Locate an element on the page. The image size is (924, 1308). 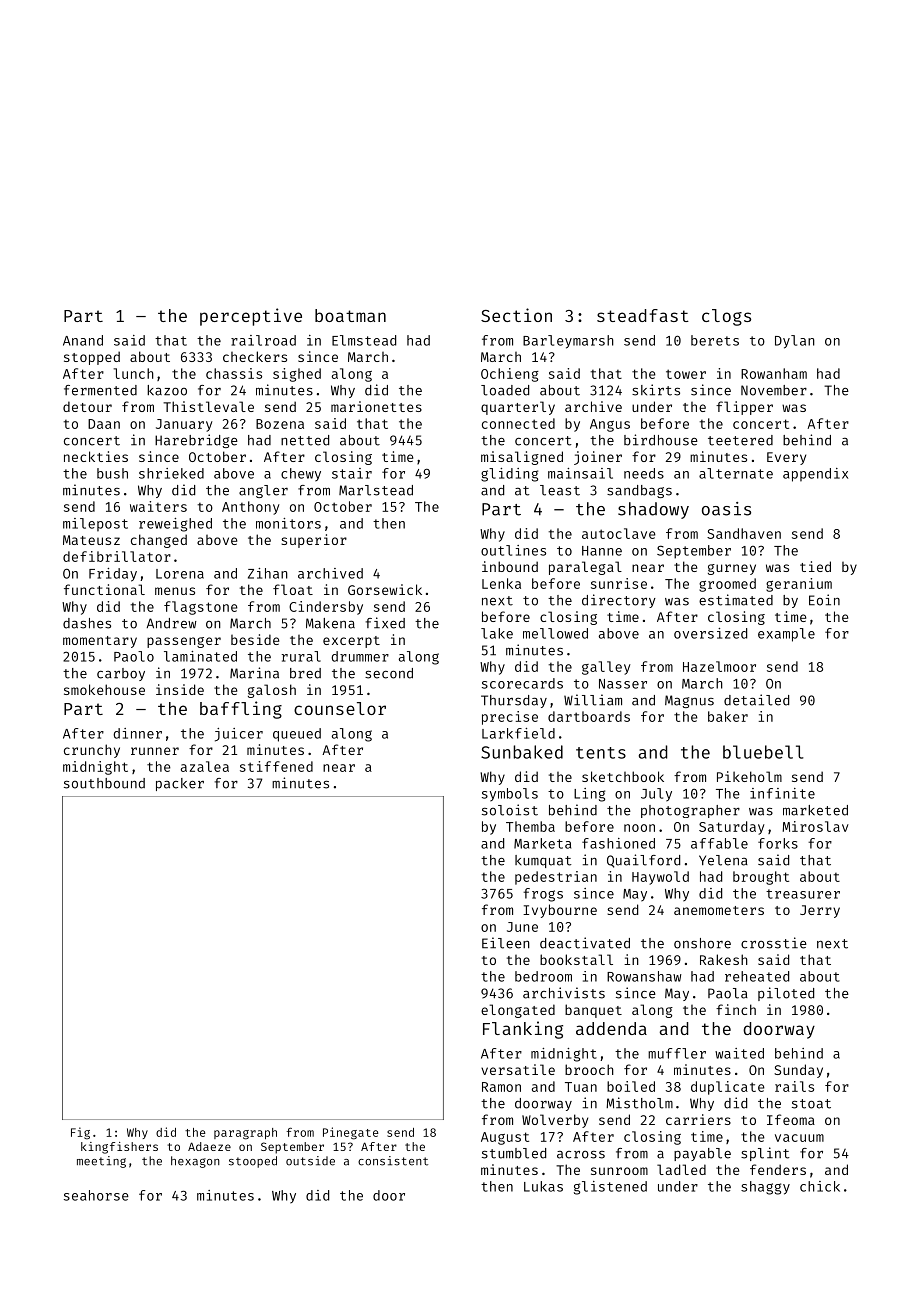
boatman is located at coordinates (350, 315).
